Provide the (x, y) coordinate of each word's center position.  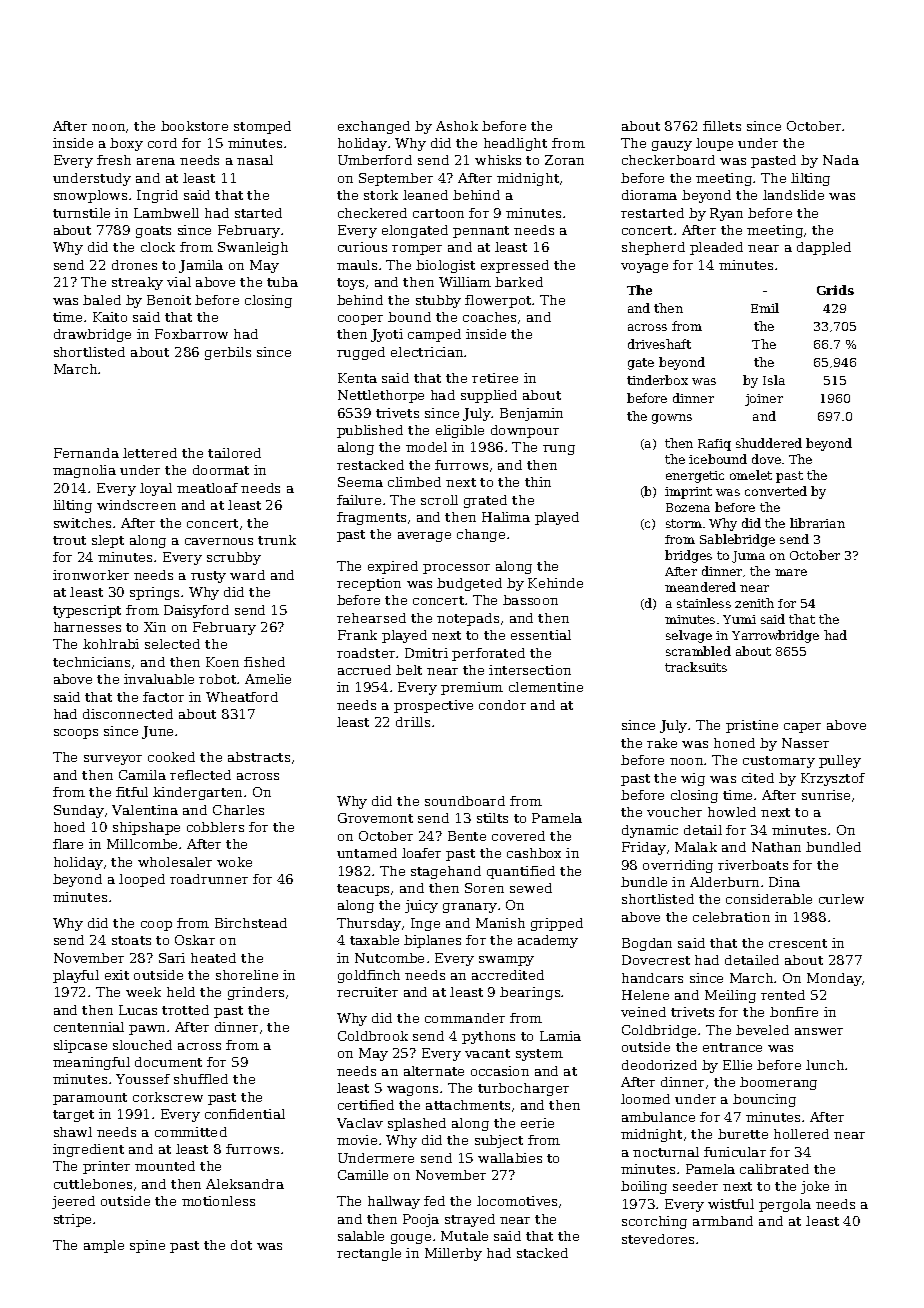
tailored (234, 453)
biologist (445, 266)
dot (241, 1245)
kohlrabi (111, 644)
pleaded (716, 248)
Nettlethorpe (381, 396)
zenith (754, 603)
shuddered (769, 443)
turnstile (81, 213)
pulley (840, 761)
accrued (364, 670)
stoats (131, 940)
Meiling (730, 996)
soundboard (465, 801)
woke (234, 862)
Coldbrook (373, 1036)
